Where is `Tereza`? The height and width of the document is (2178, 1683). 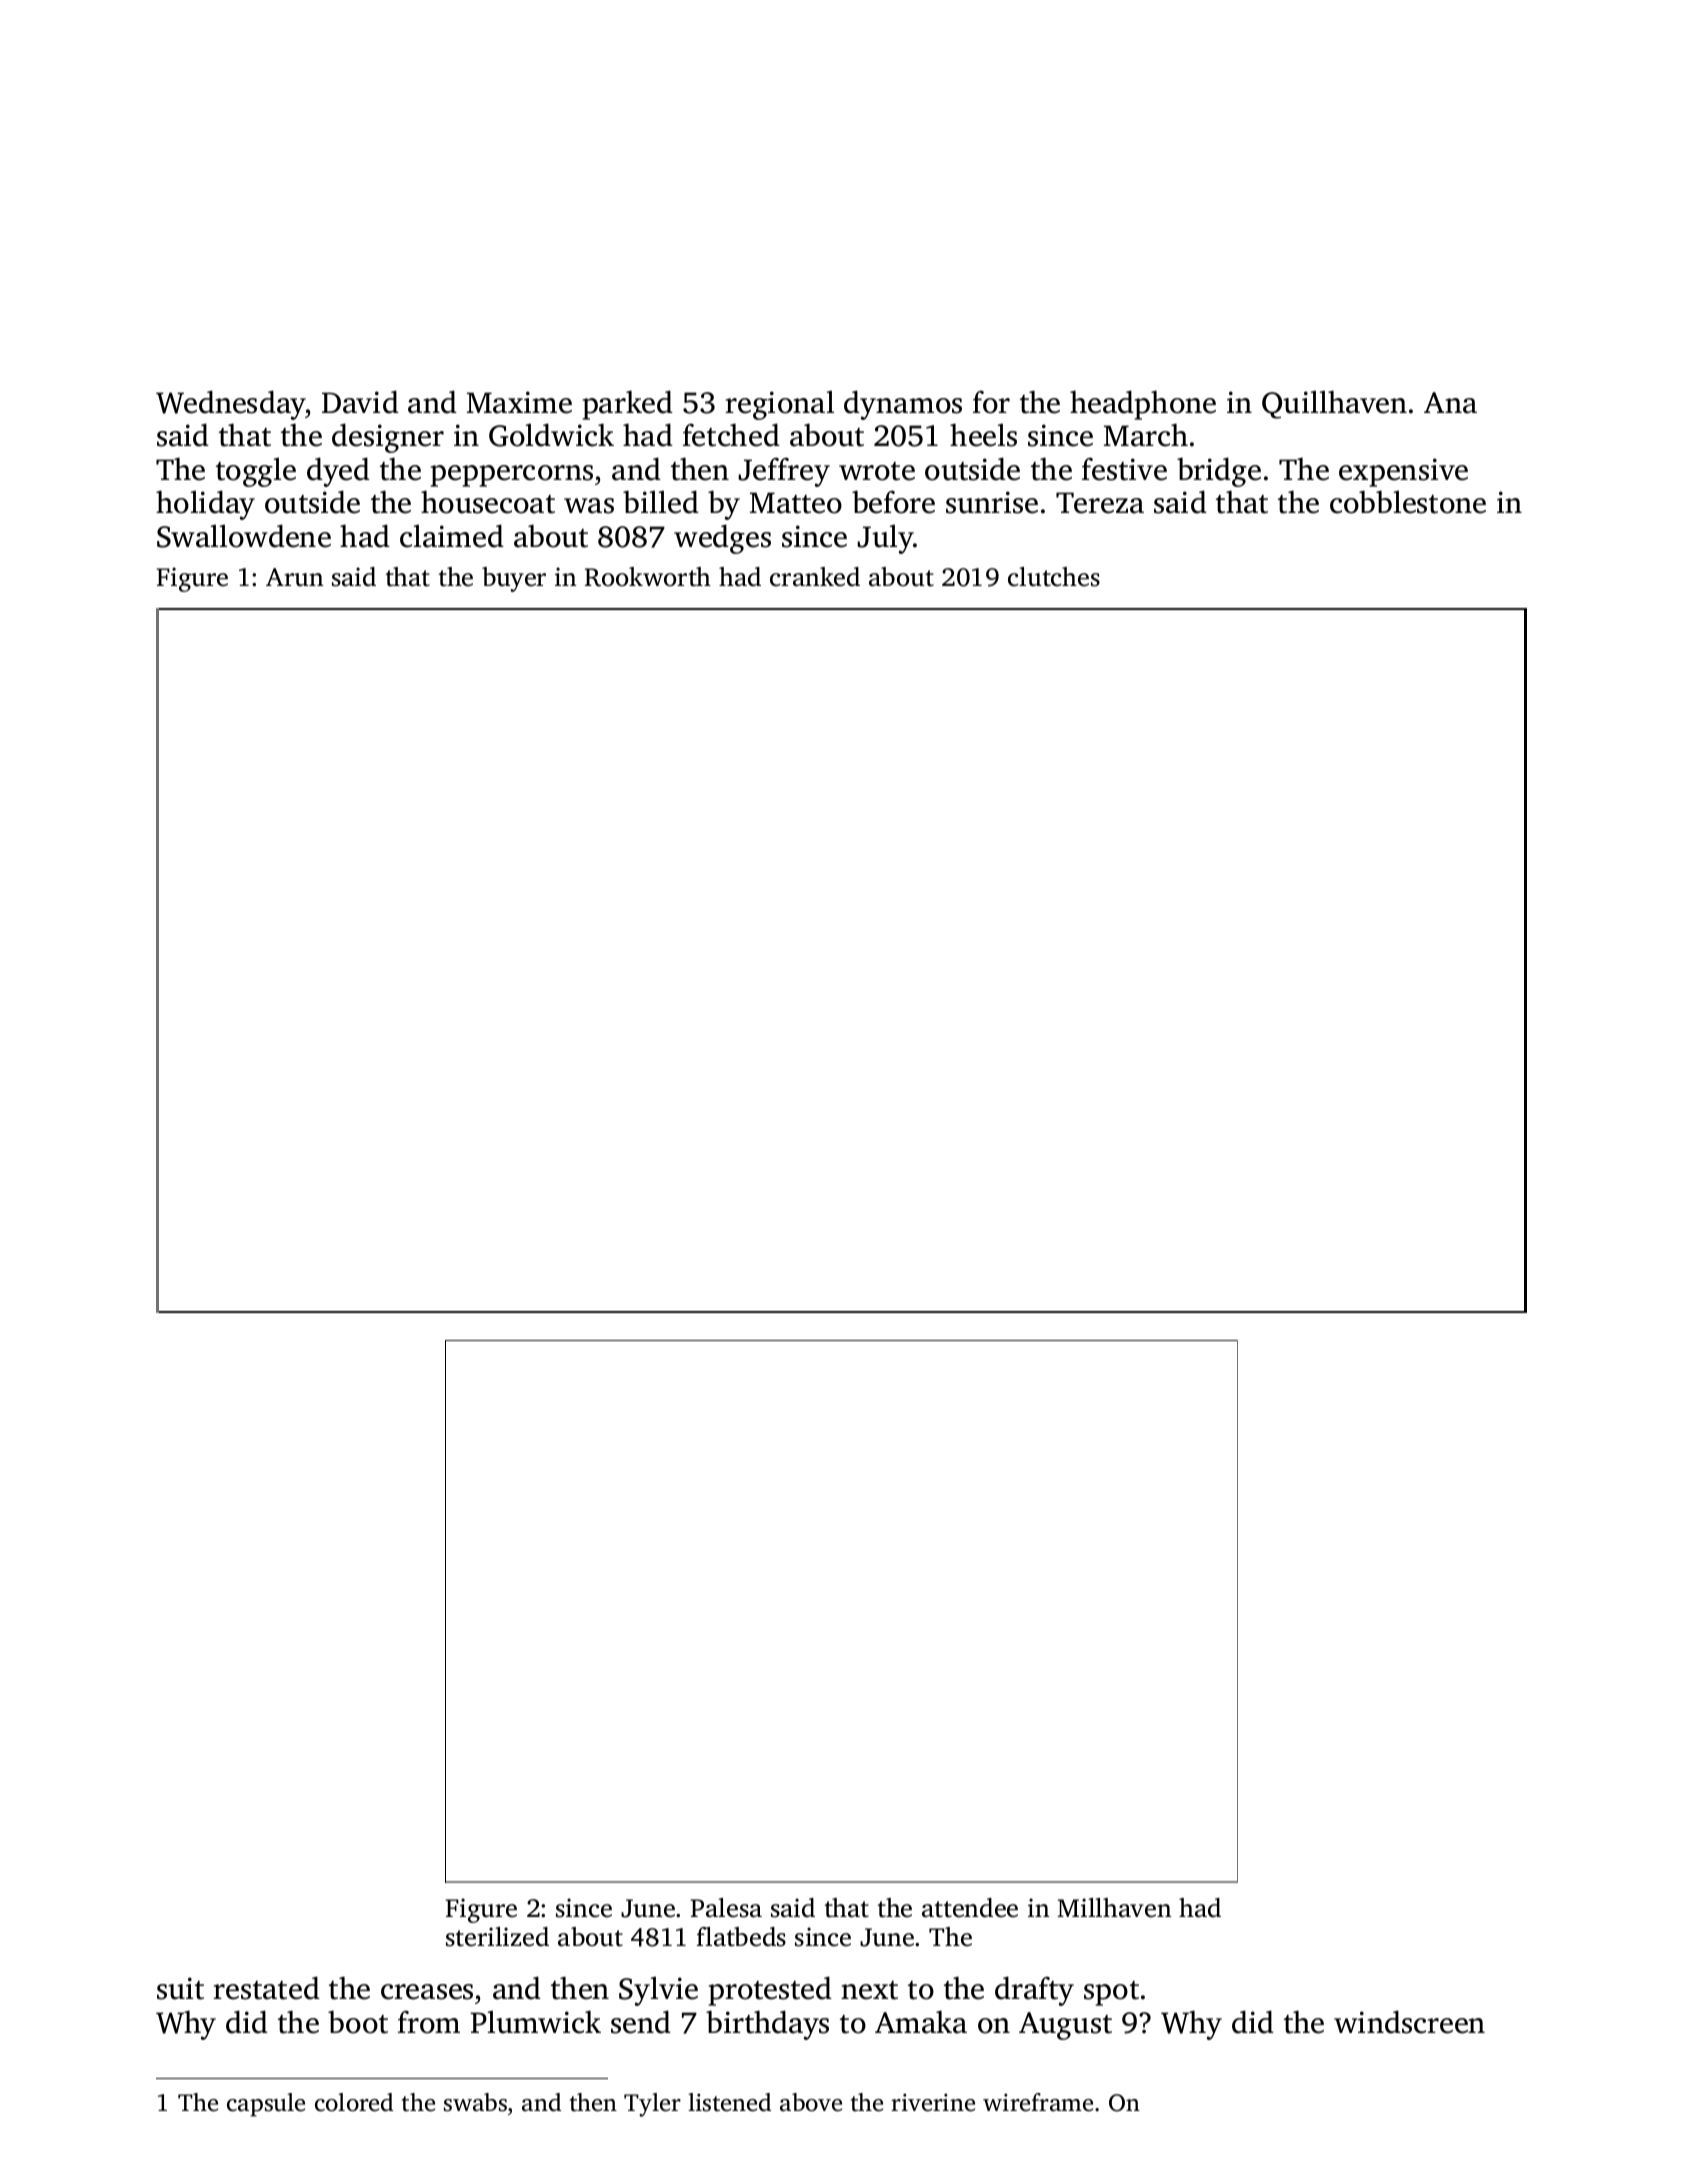
Tereza is located at coordinates (1100, 503).
